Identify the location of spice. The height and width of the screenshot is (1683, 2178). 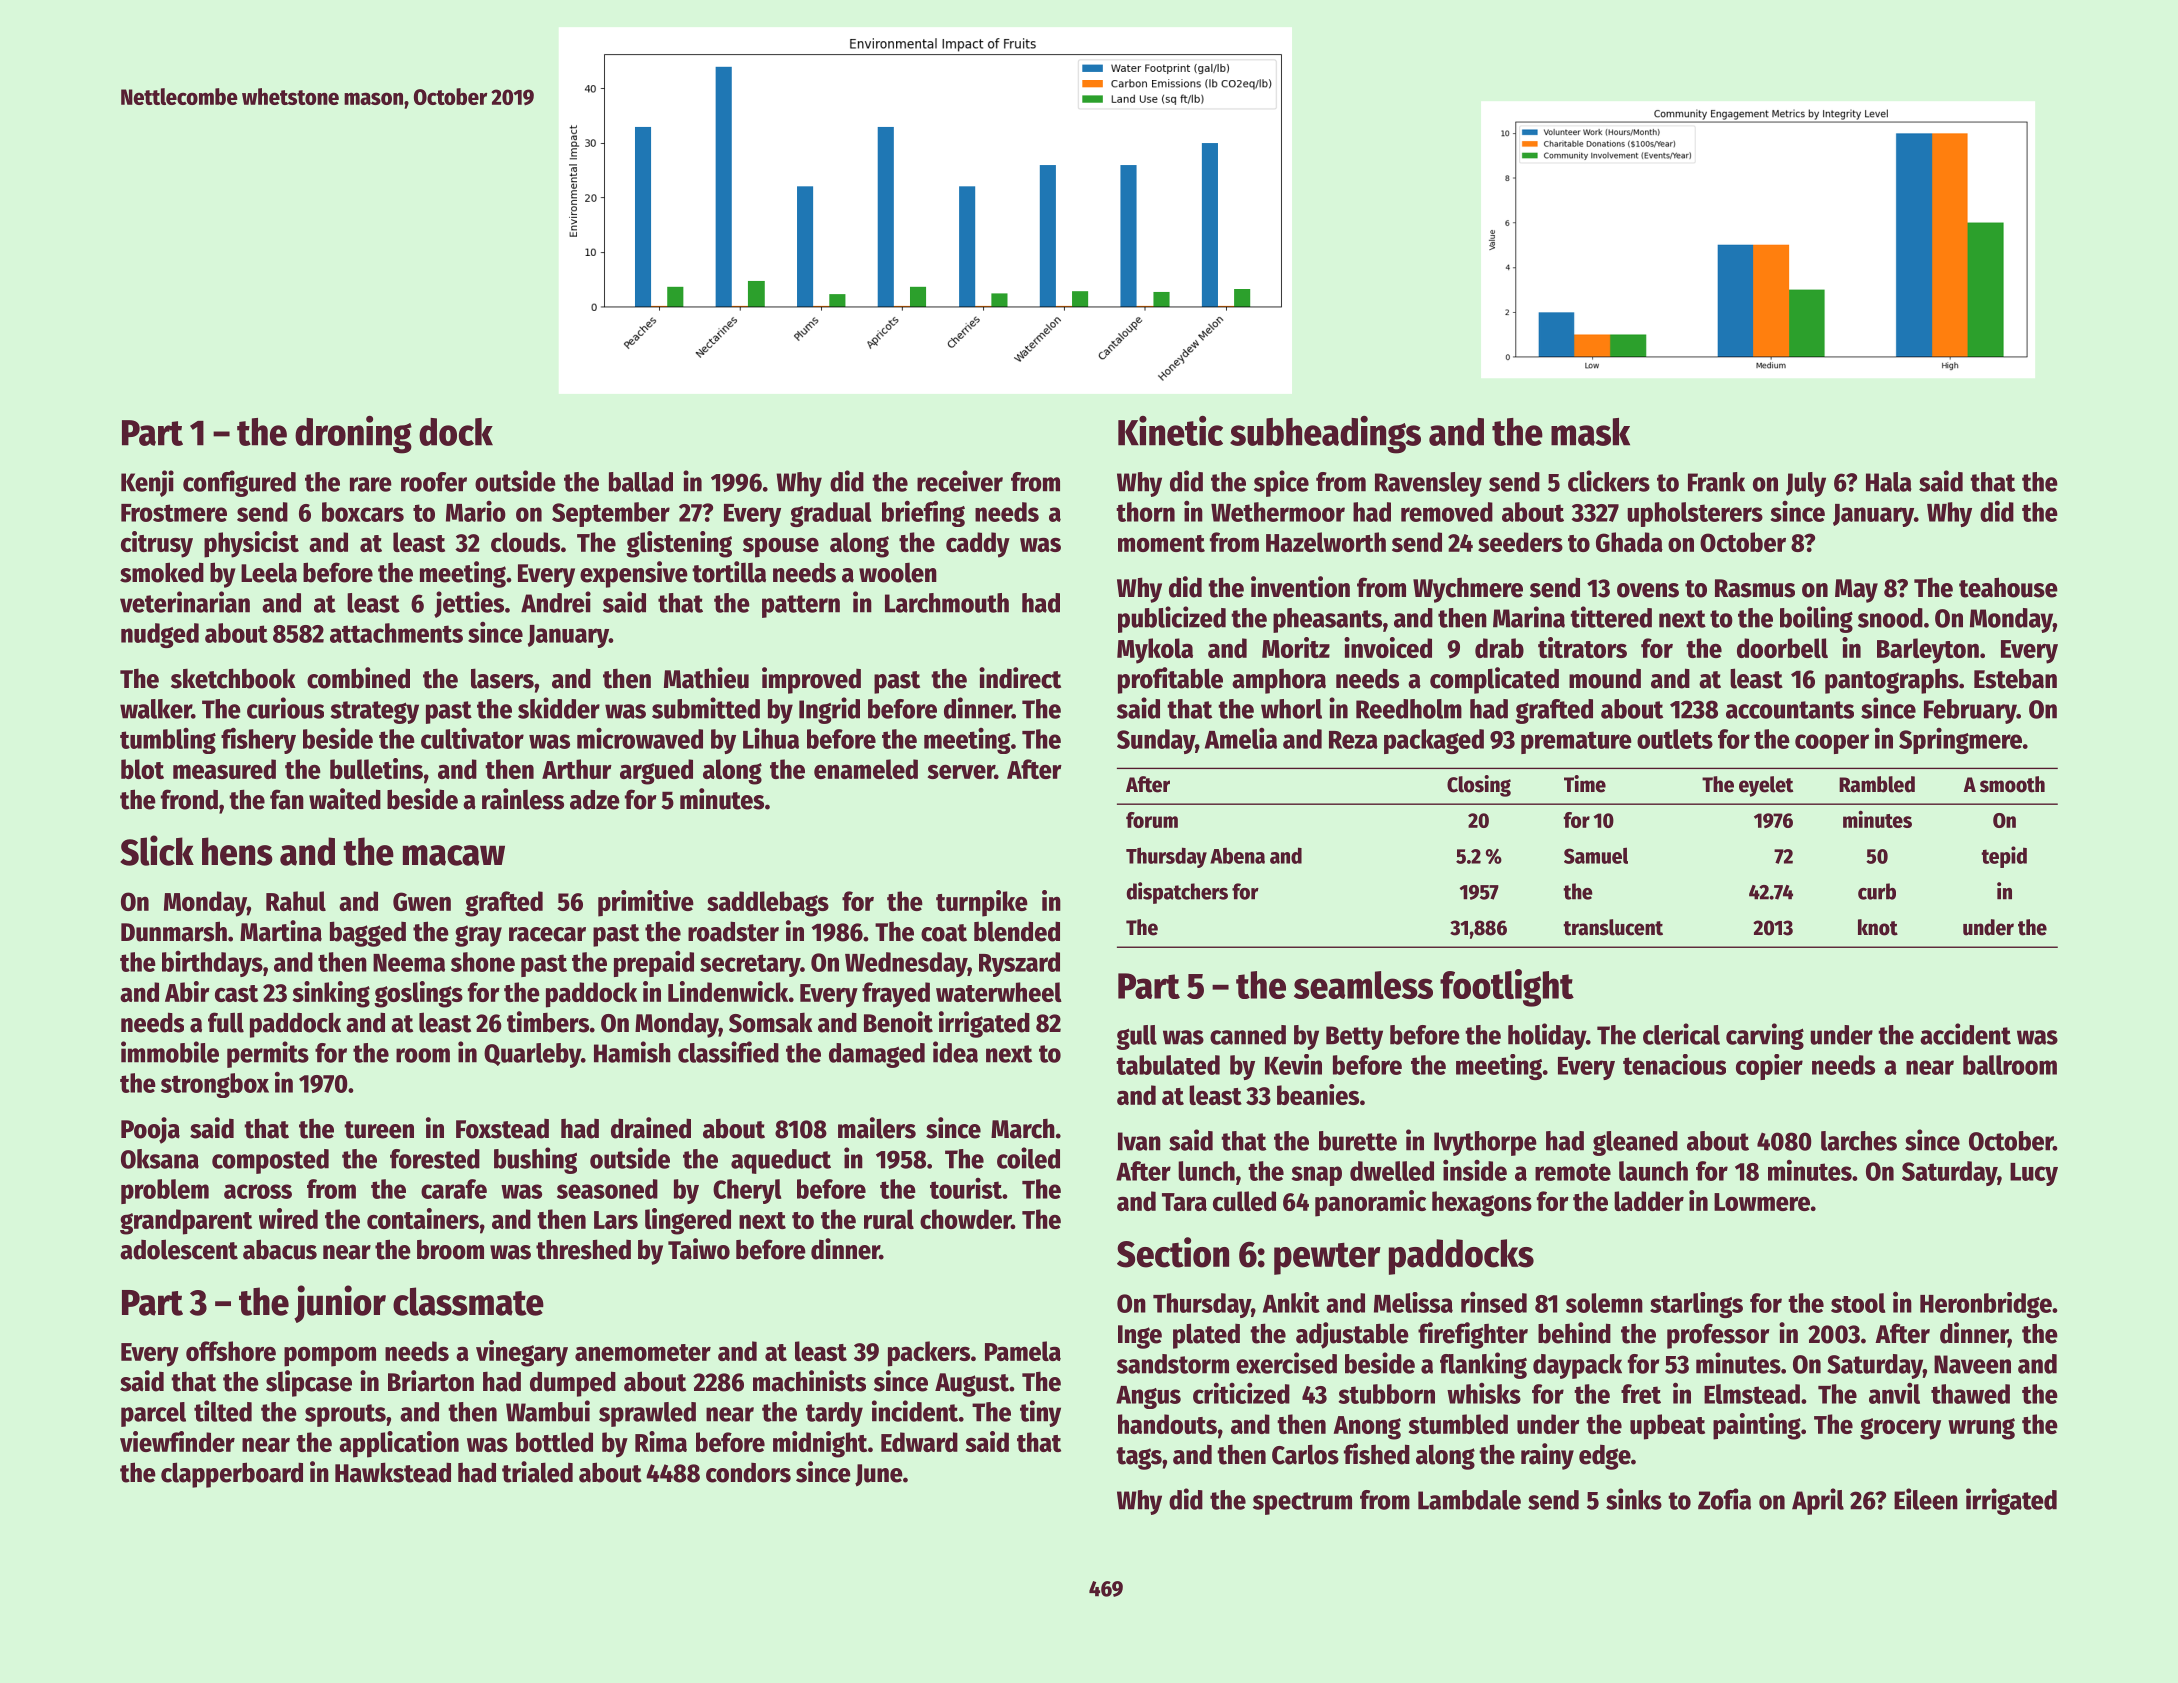
(1281, 483).
